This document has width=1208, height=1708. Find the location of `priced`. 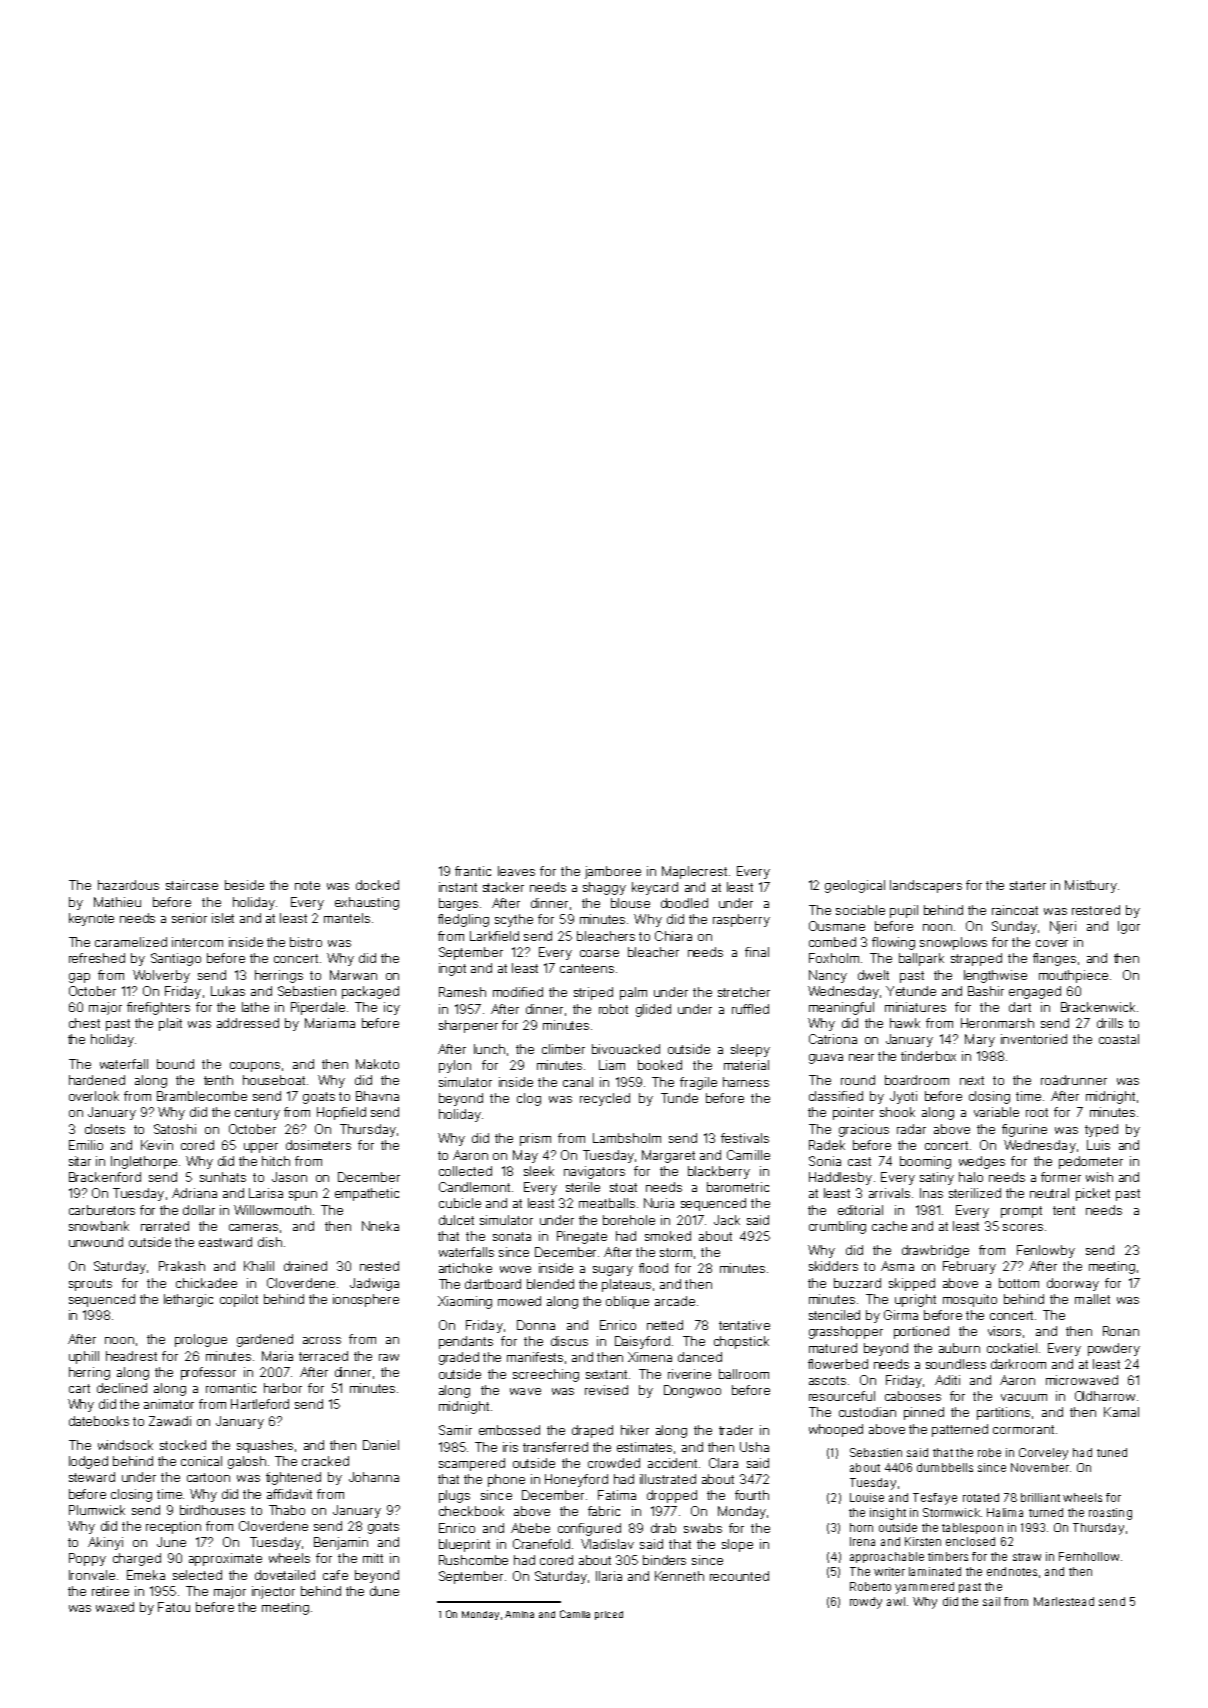

priced is located at coordinates (609, 1615).
